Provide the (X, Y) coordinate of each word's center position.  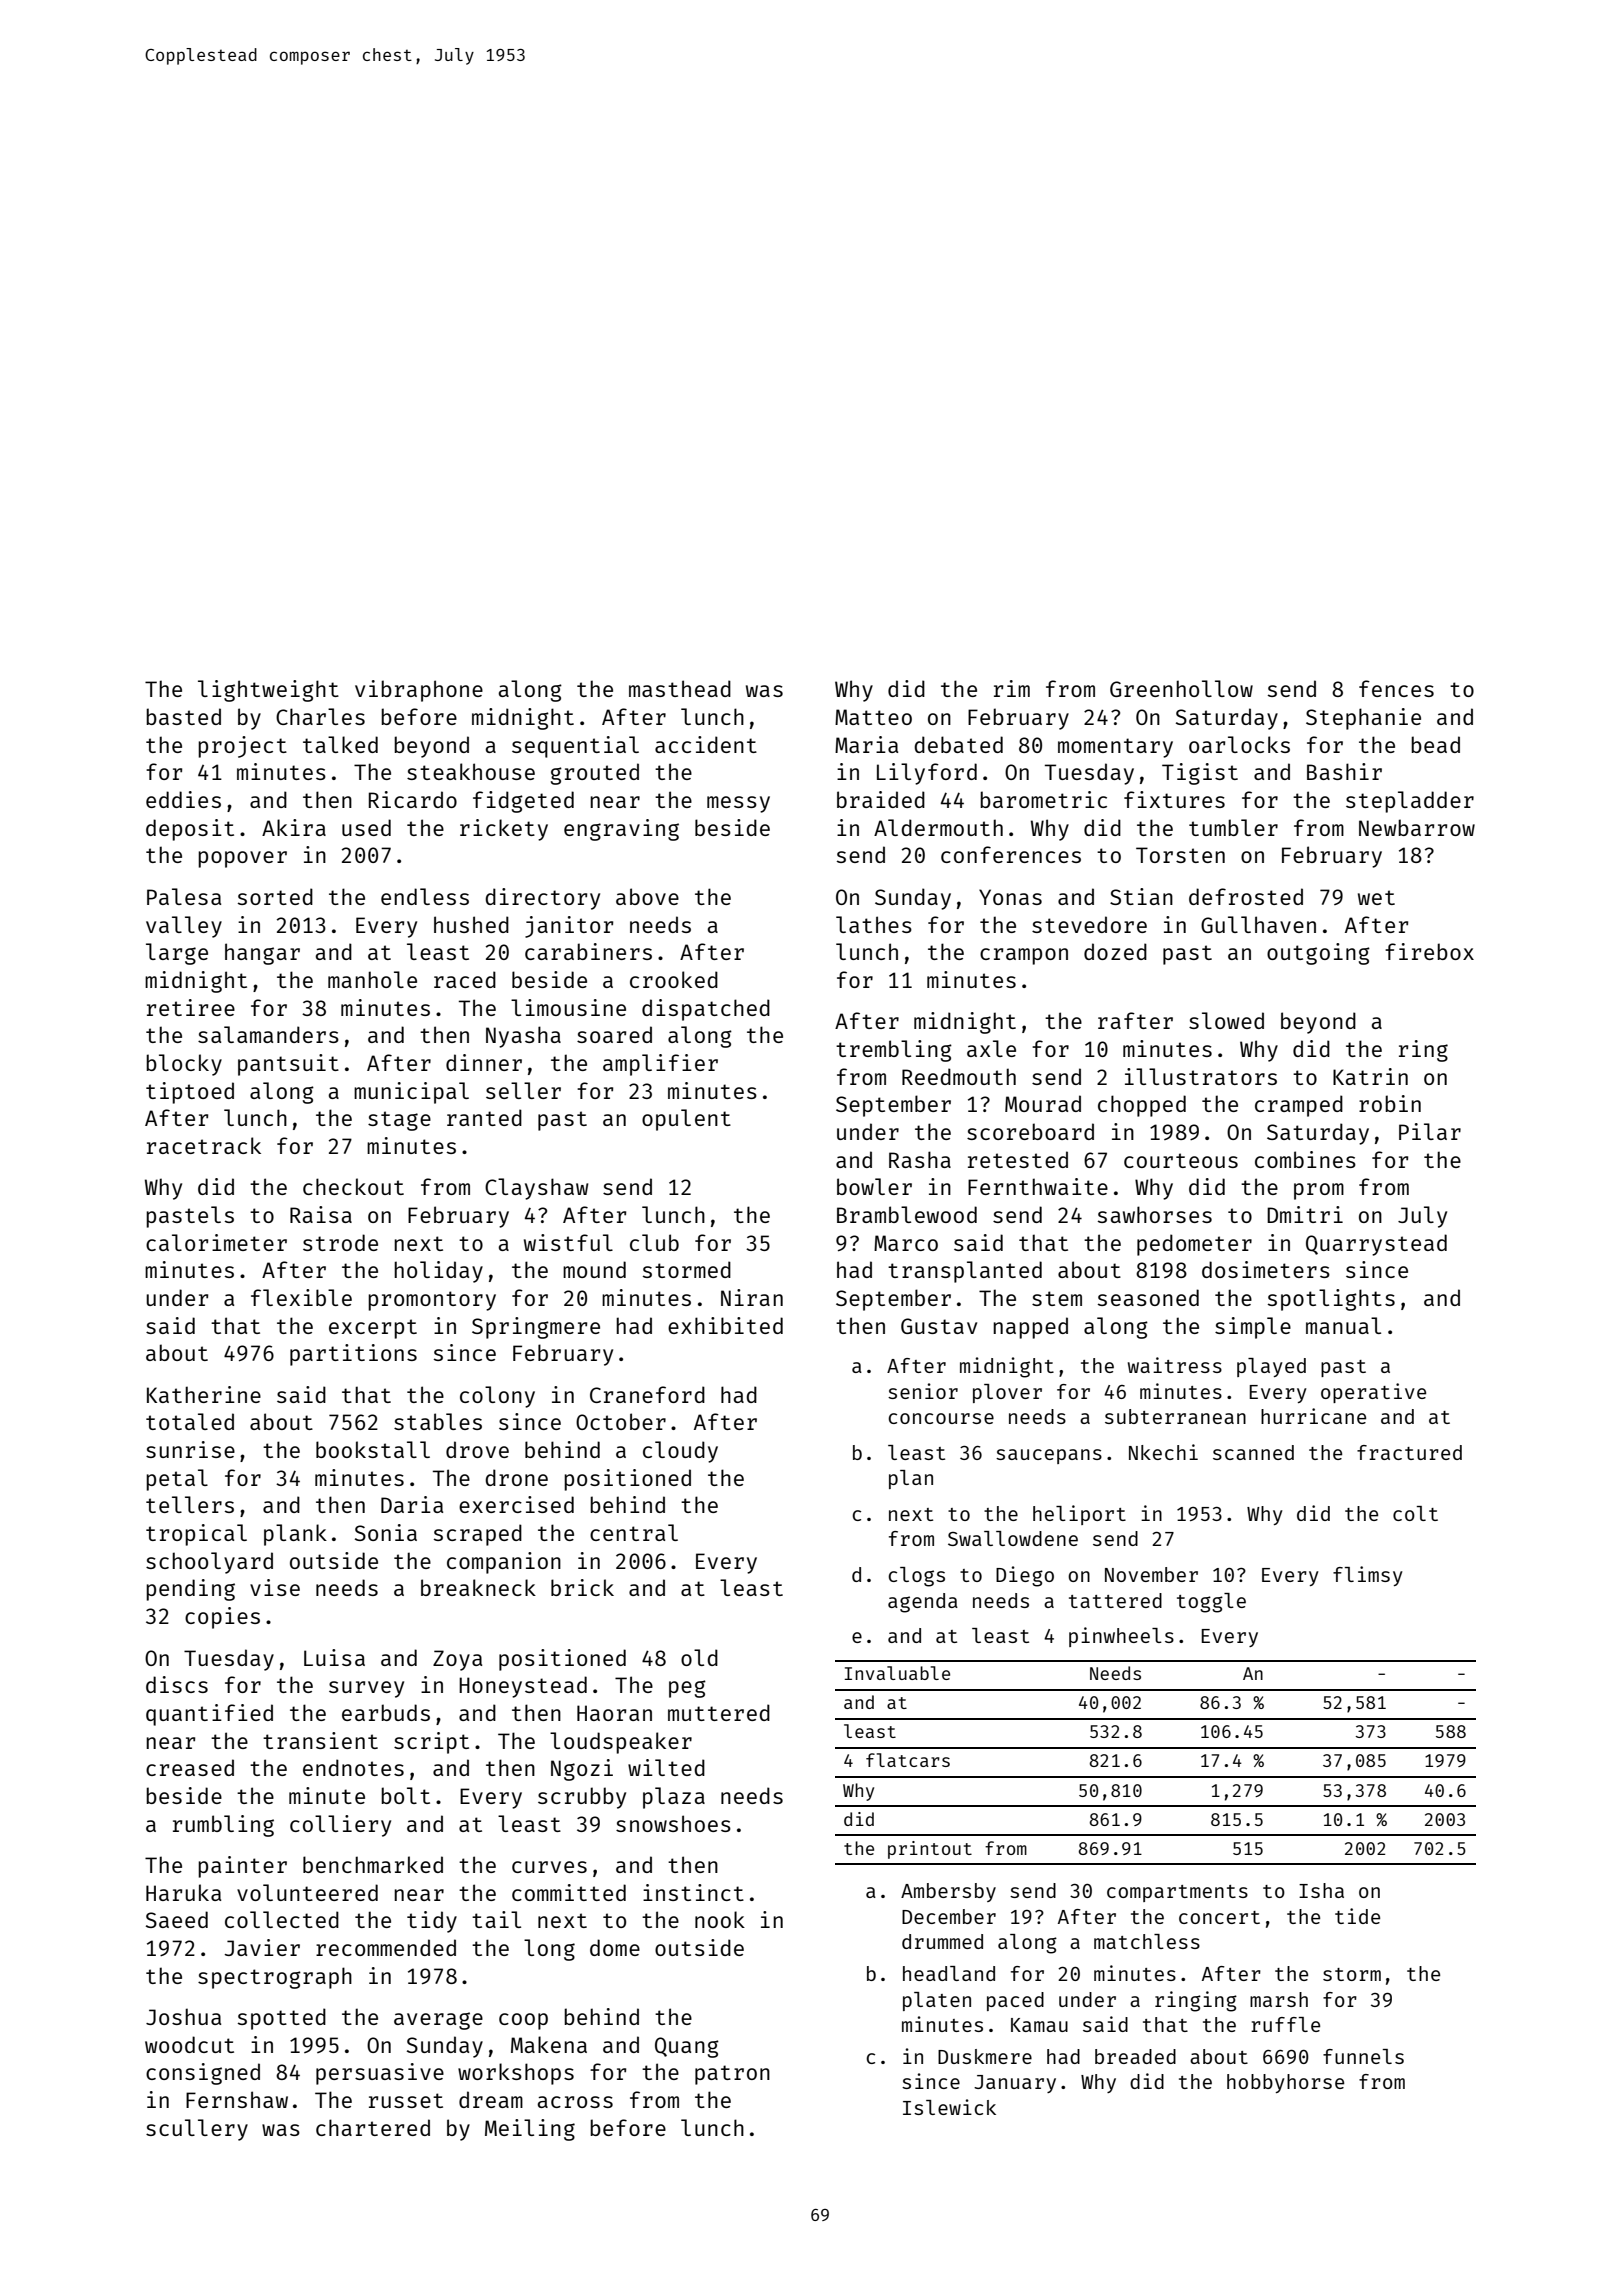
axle (991, 1048)
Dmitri (1305, 1214)
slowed (1226, 1020)
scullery (197, 2130)
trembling (894, 1051)
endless (425, 896)
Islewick (949, 2107)
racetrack (204, 1145)
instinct (693, 1892)
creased (190, 1767)
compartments (1177, 1893)
